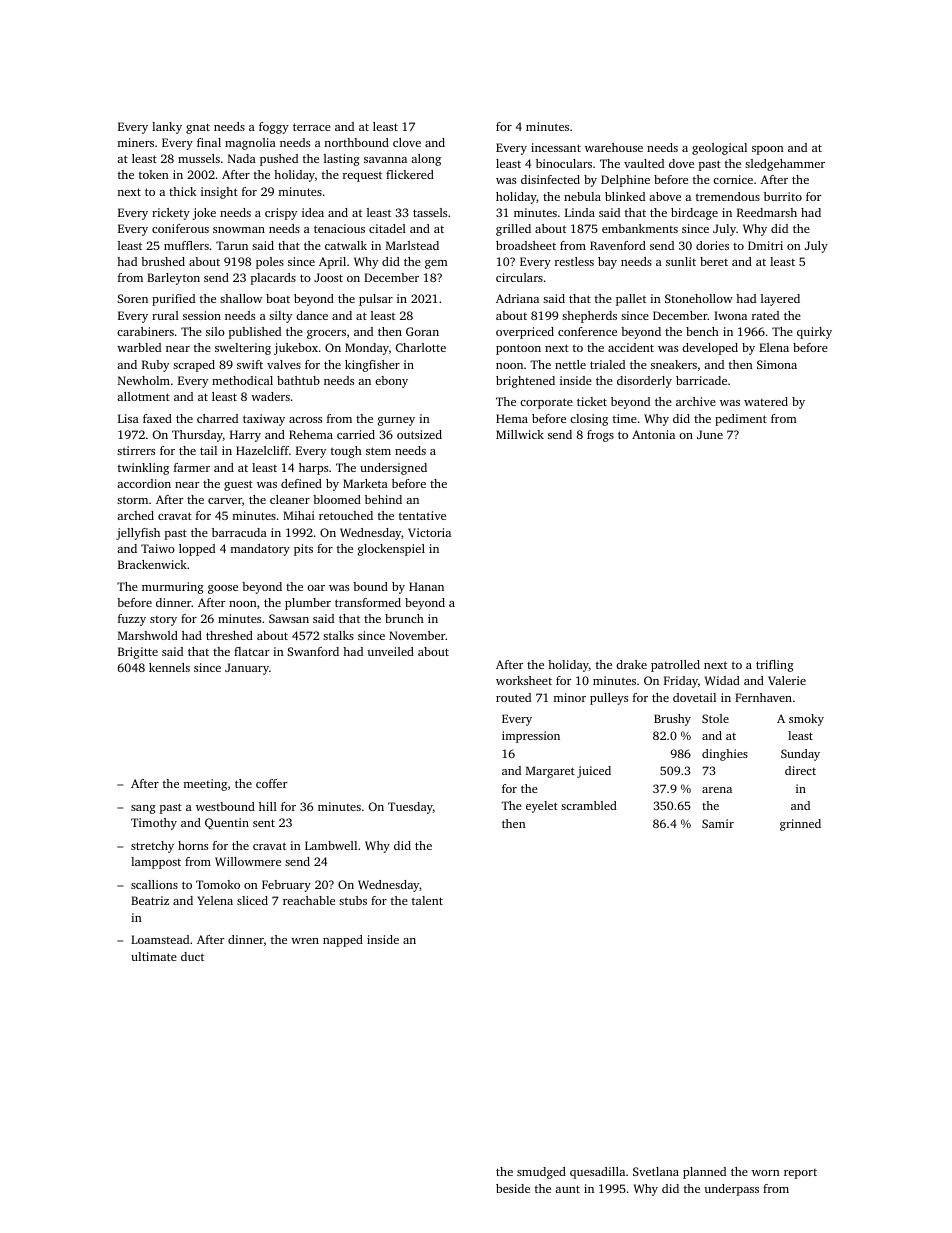 This screenshot has height=1233, width=952. I want to click on arena, so click(717, 790).
